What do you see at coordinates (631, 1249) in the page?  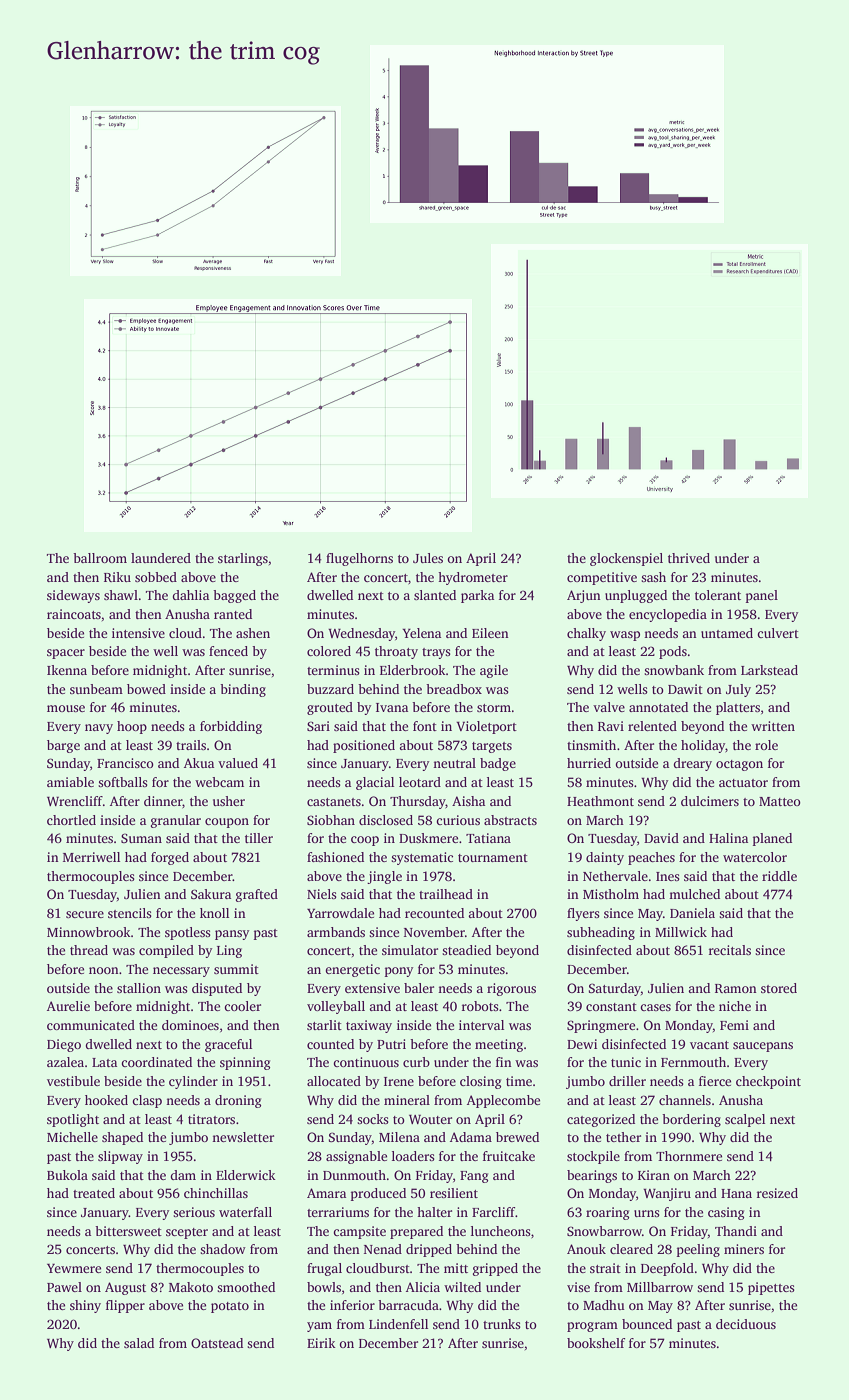 I see `cleared` at bounding box center [631, 1249].
